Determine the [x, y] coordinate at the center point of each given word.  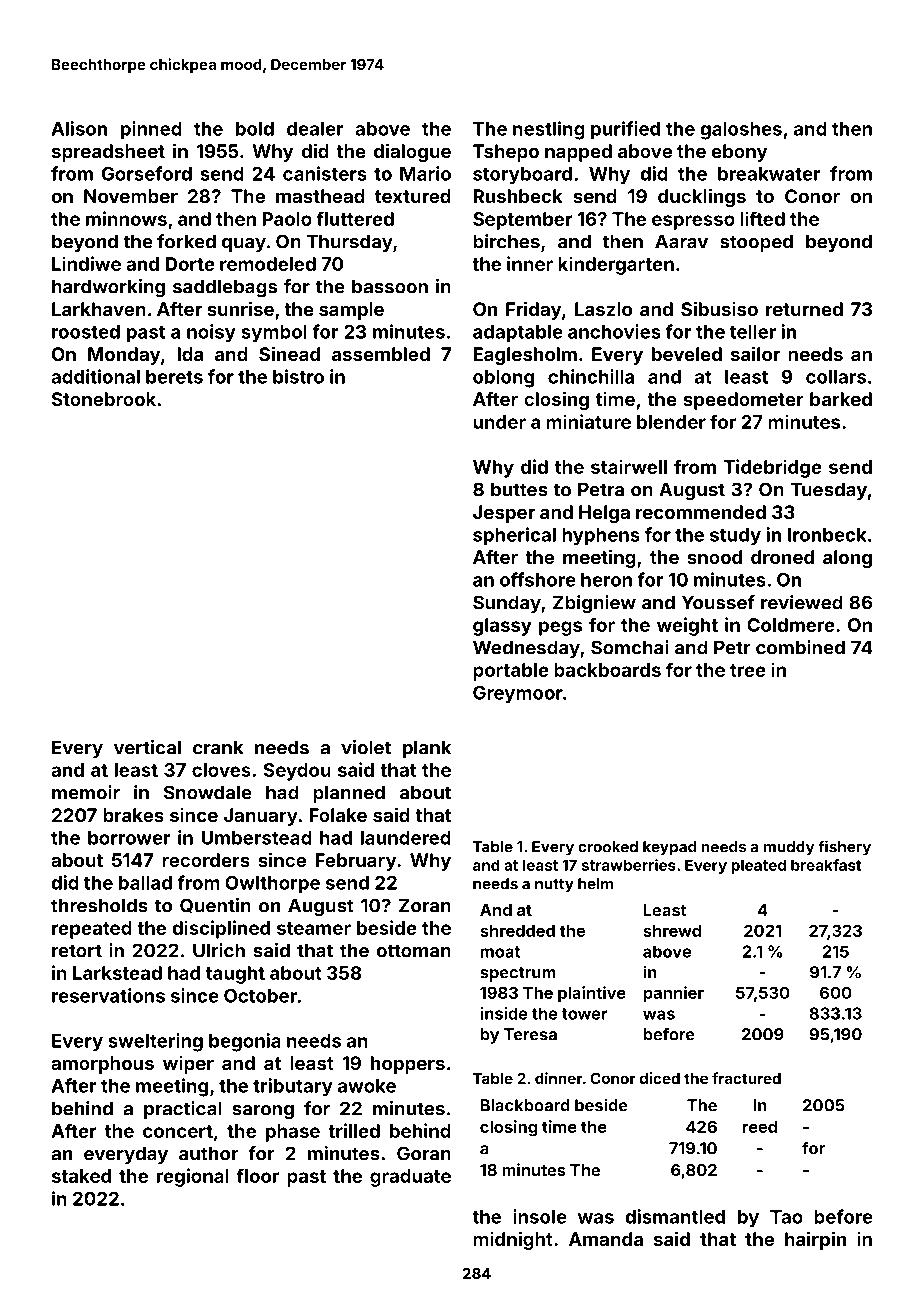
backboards [607, 670]
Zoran [425, 905]
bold [255, 129]
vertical [147, 747]
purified [625, 130]
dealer [315, 129]
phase [293, 1133]
